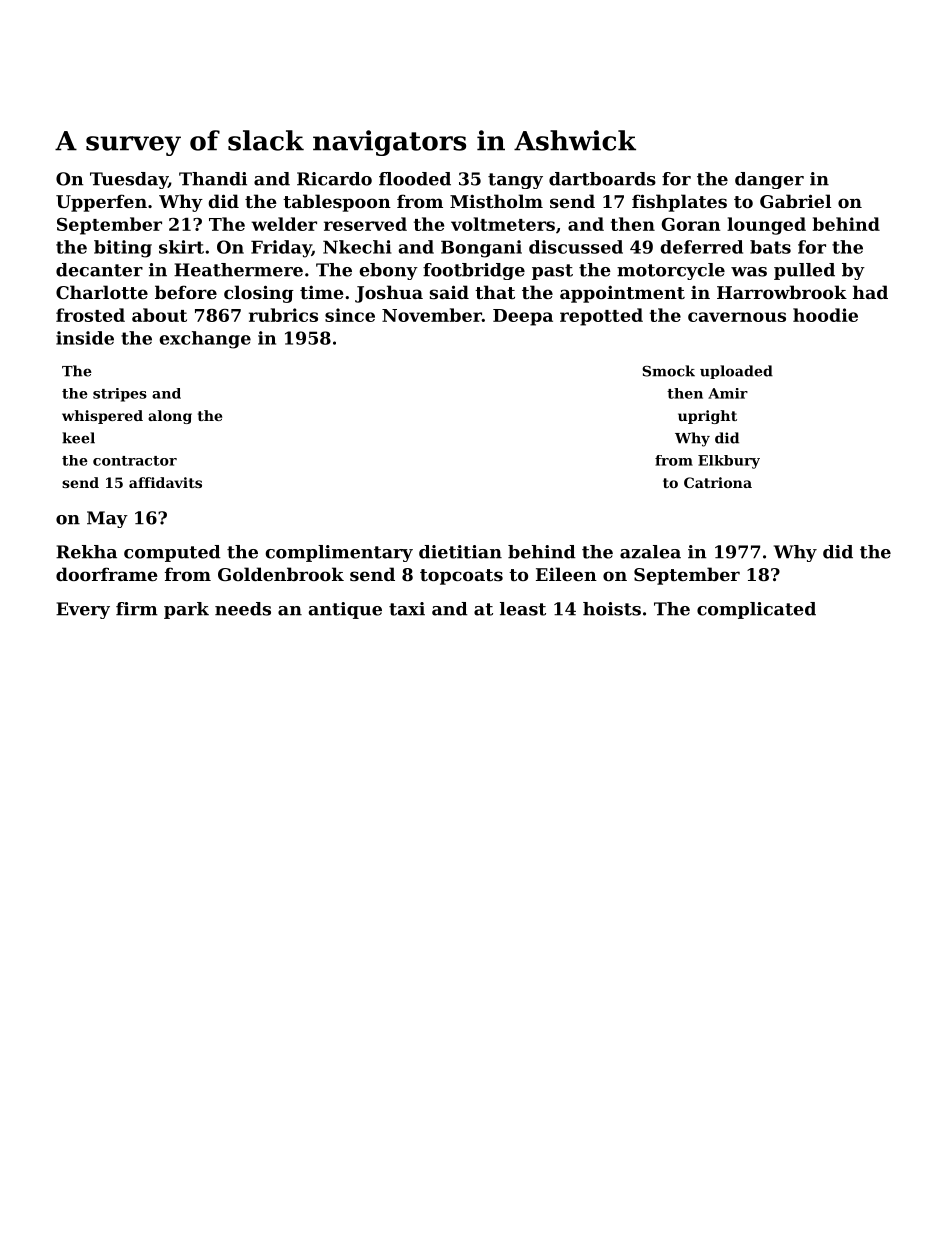 This screenshot has height=1233, width=952. What do you see at coordinates (523, 609) in the screenshot?
I see `least` at bounding box center [523, 609].
